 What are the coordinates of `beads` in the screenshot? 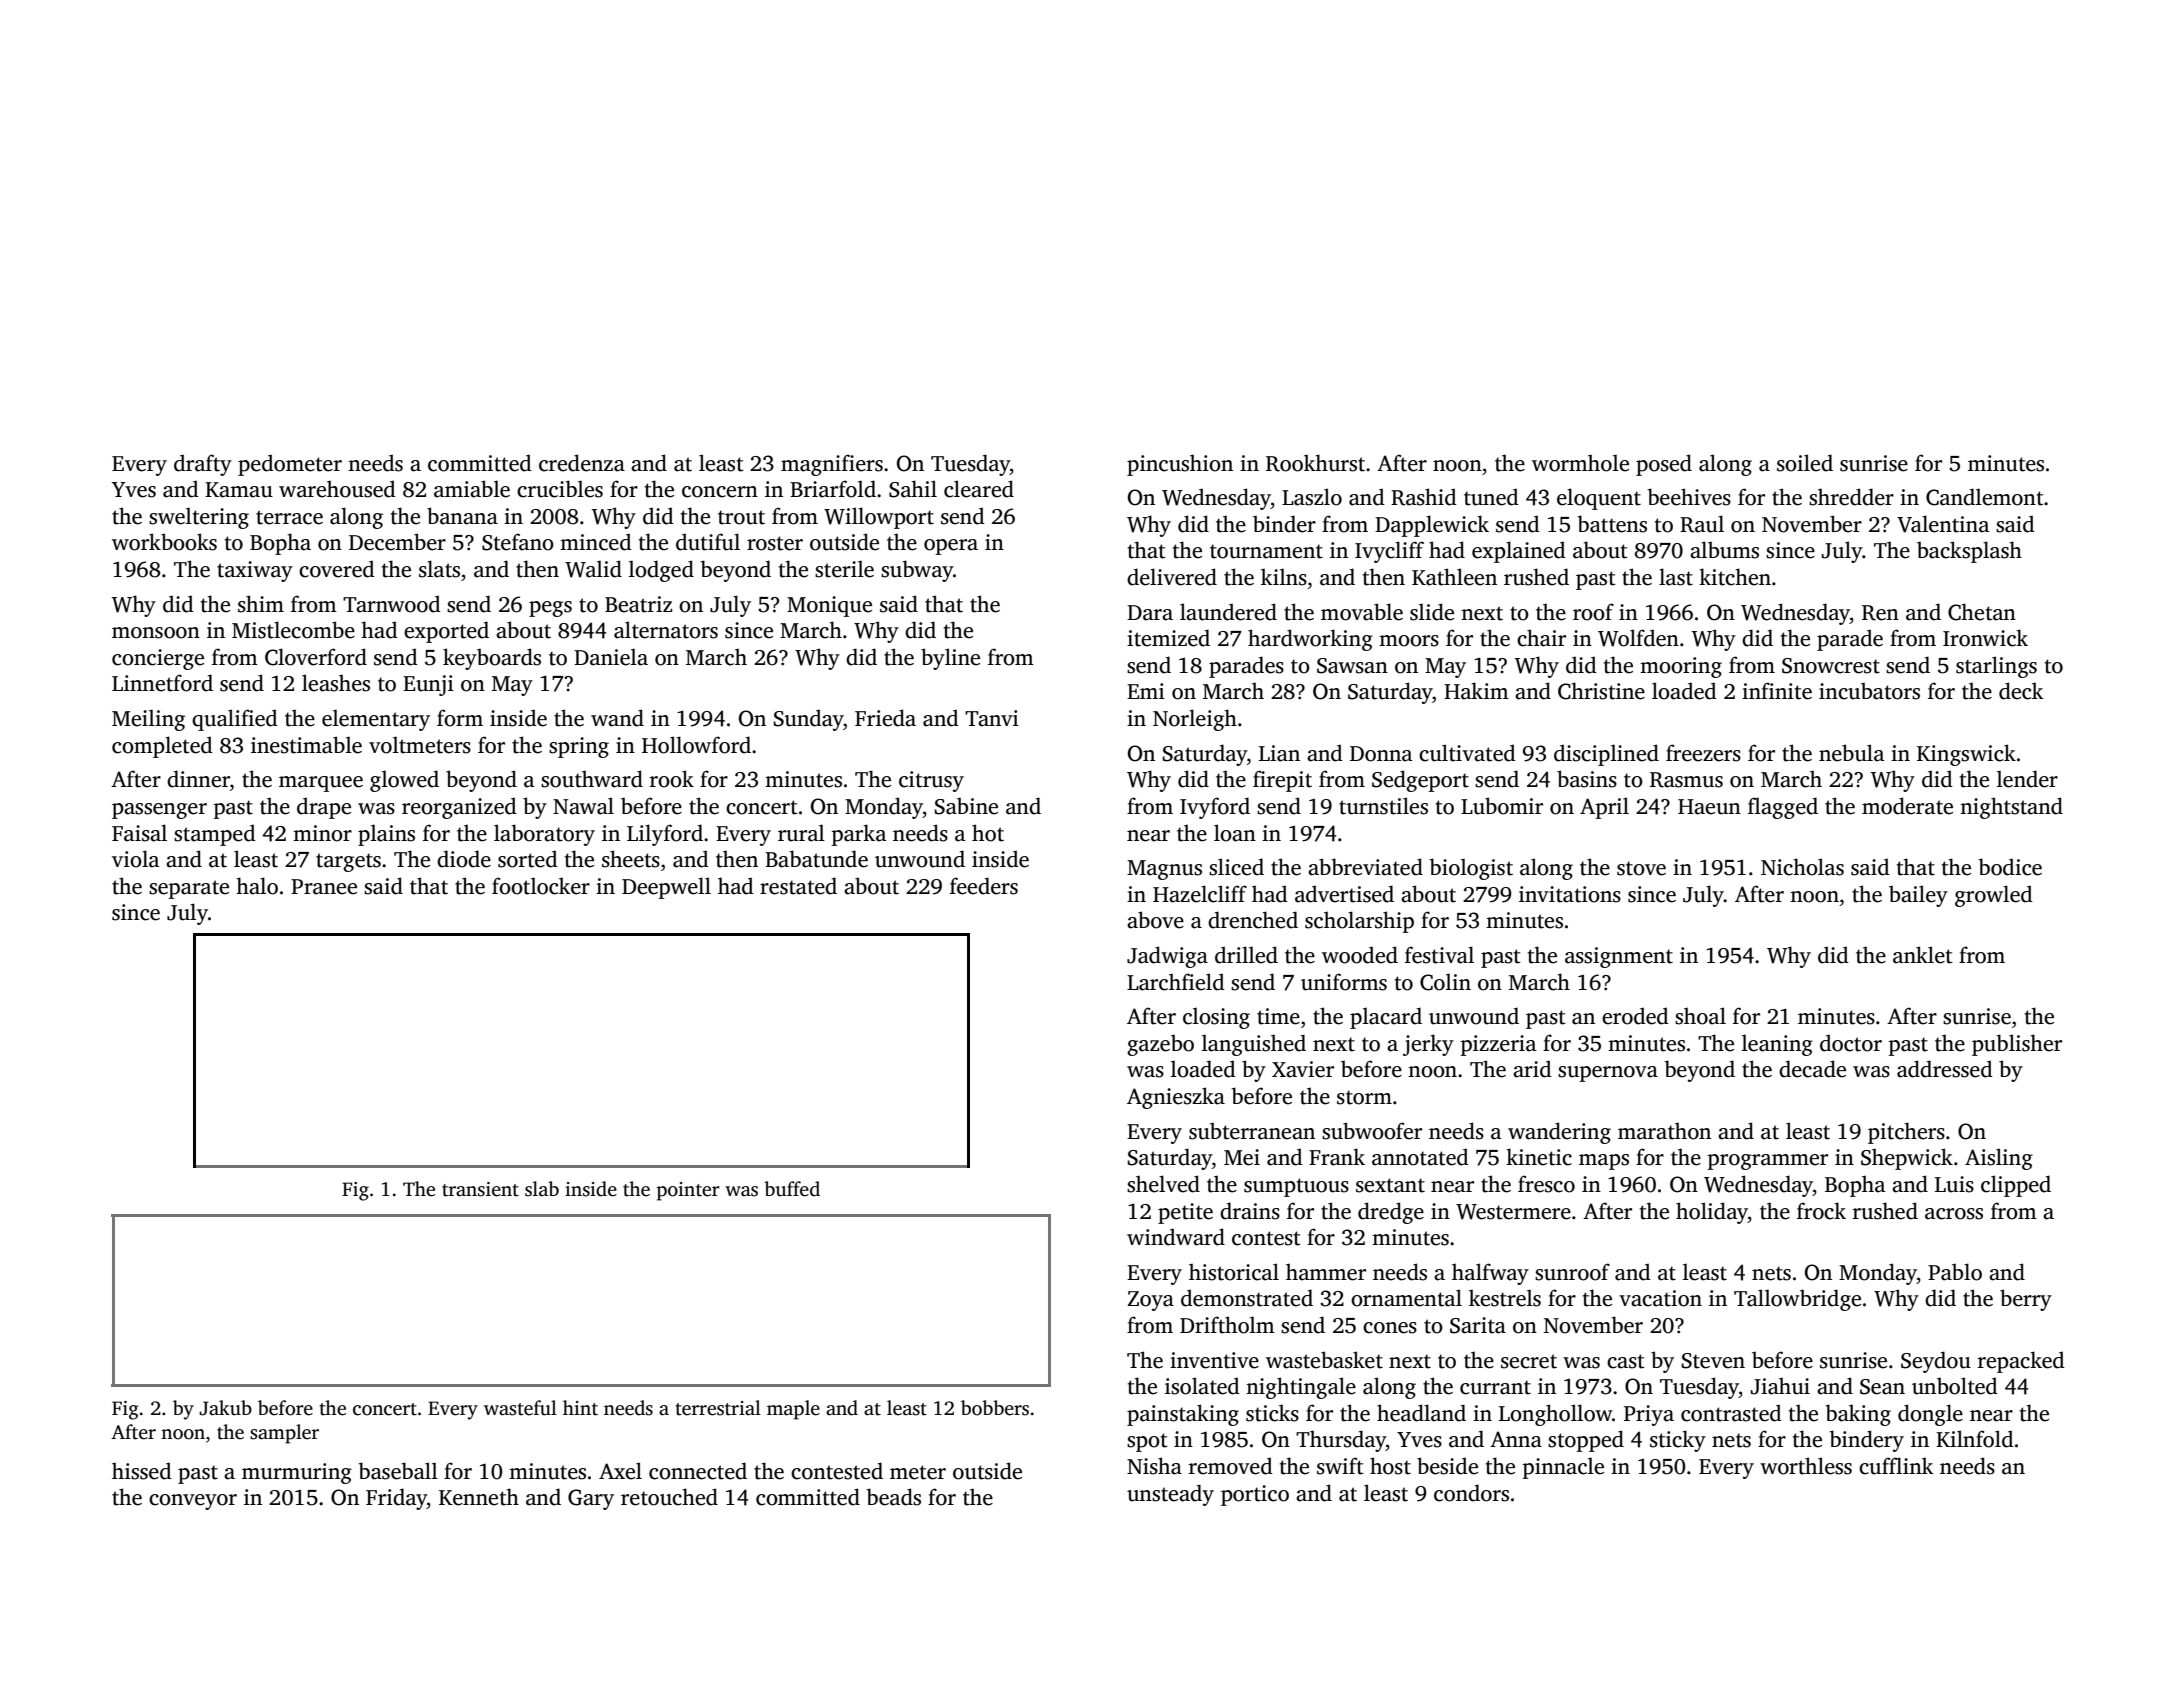 It's located at (894, 1497).
